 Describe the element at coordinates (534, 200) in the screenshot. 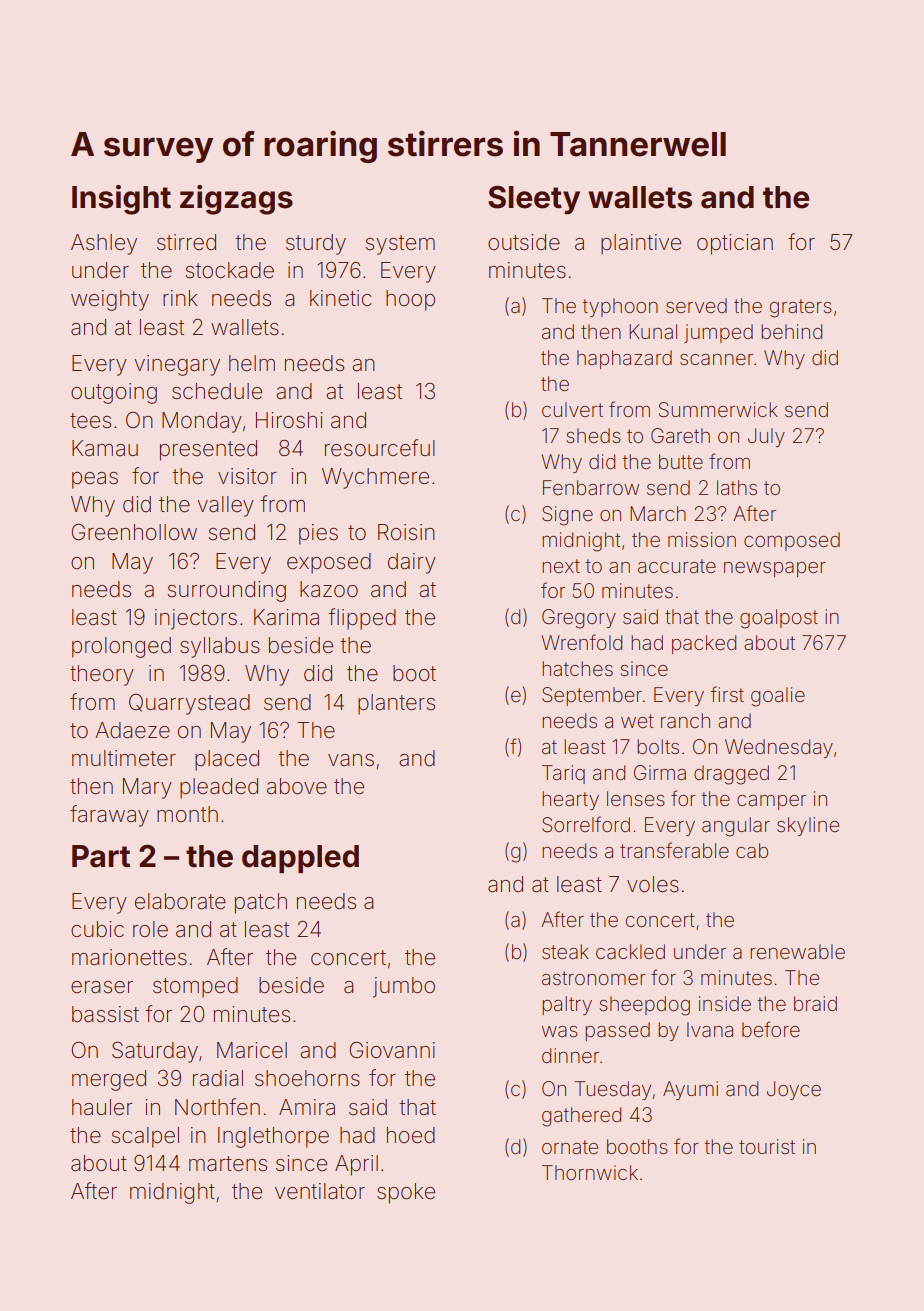

I see `Sleety` at that location.
